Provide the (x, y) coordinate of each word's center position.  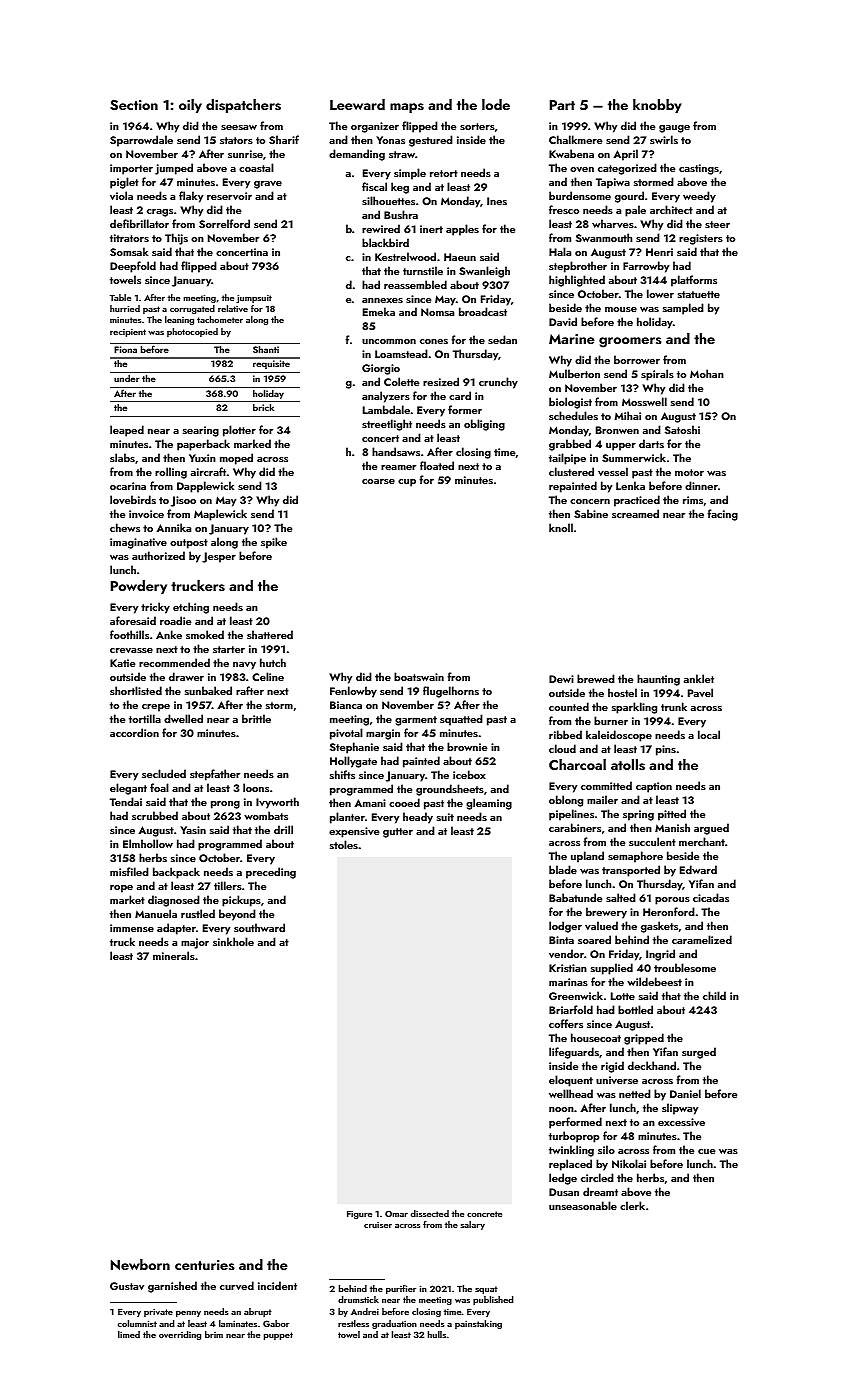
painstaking (478, 1324)
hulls (437, 1334)
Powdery (139, 587)
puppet (278, 1336)
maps (407, 108)
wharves (613, 223)
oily (190, 106)
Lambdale (386, 409)
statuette (699, 294)
